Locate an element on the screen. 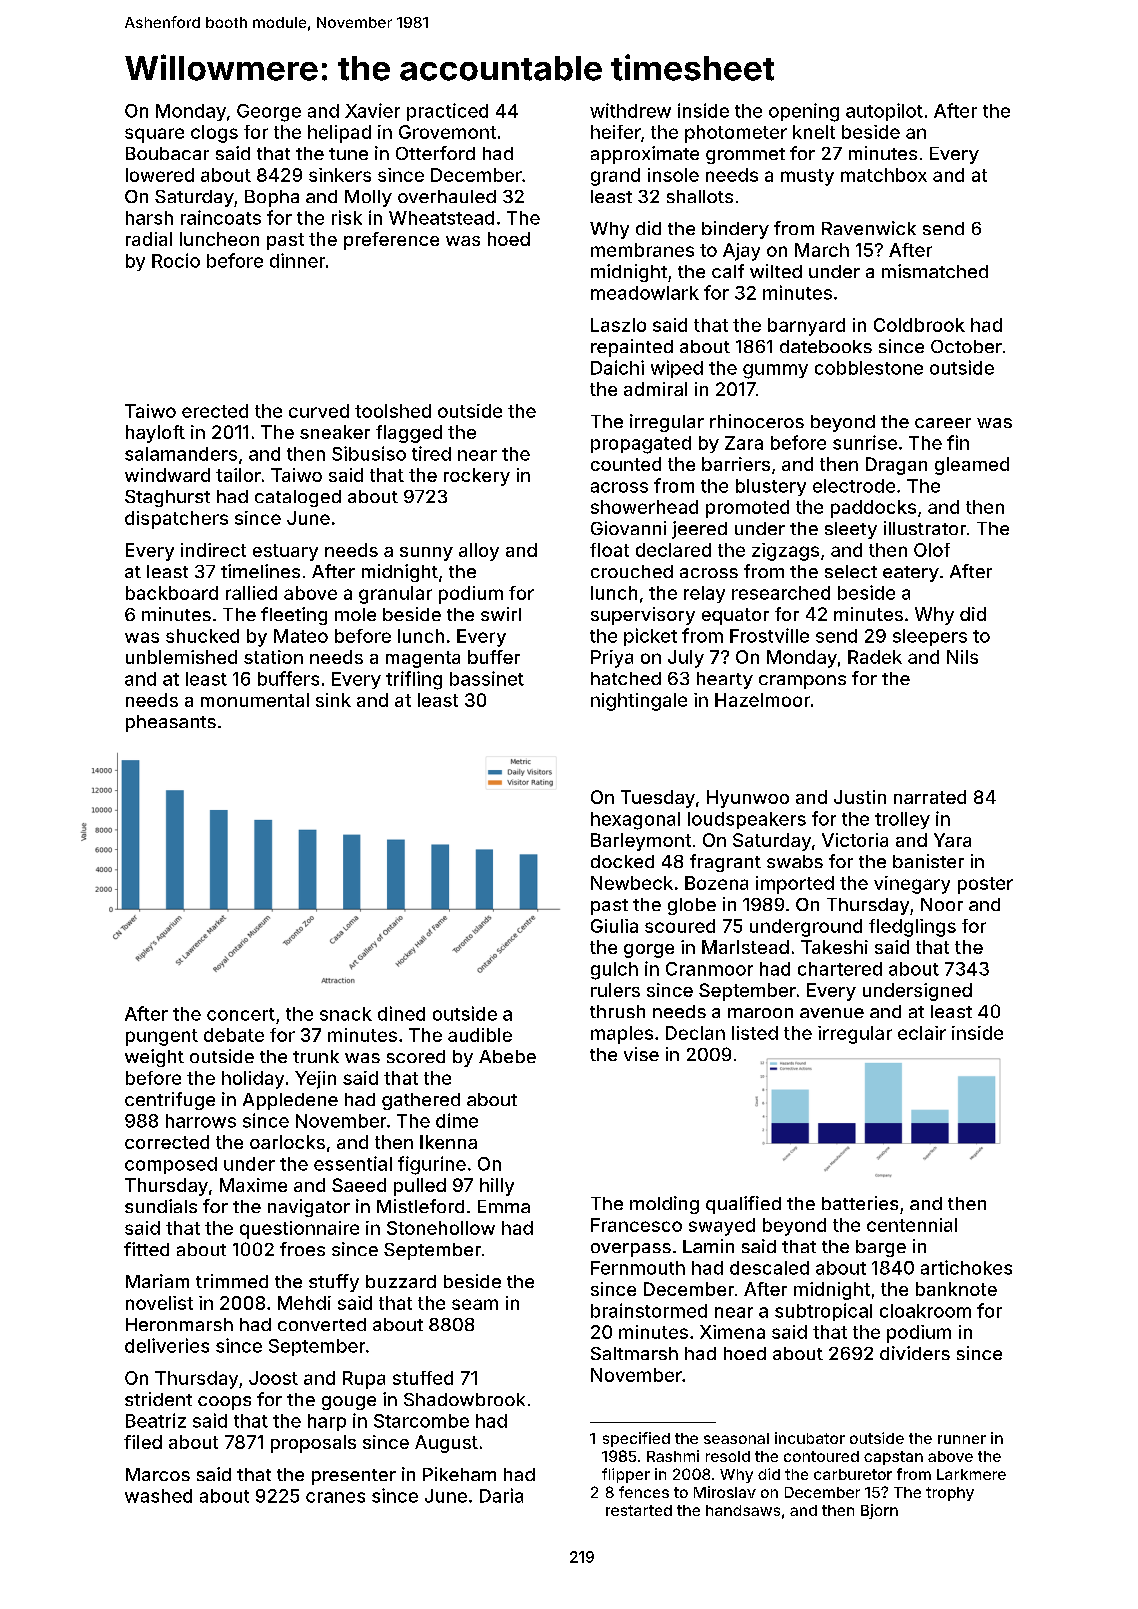  clogs is located at coordinates (214, 134).
